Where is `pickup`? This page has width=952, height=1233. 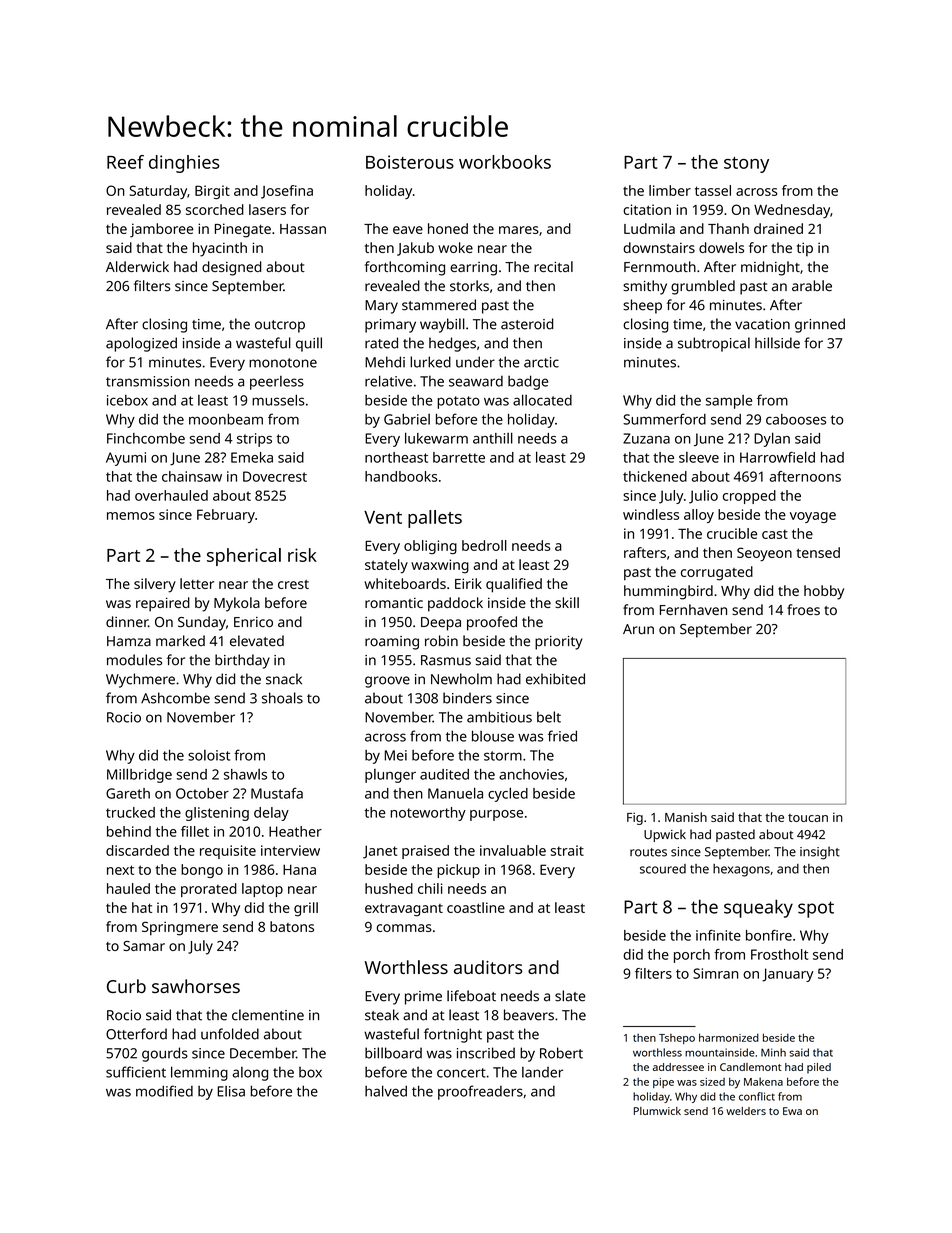
pickup is located at coordinates (458, 871).
